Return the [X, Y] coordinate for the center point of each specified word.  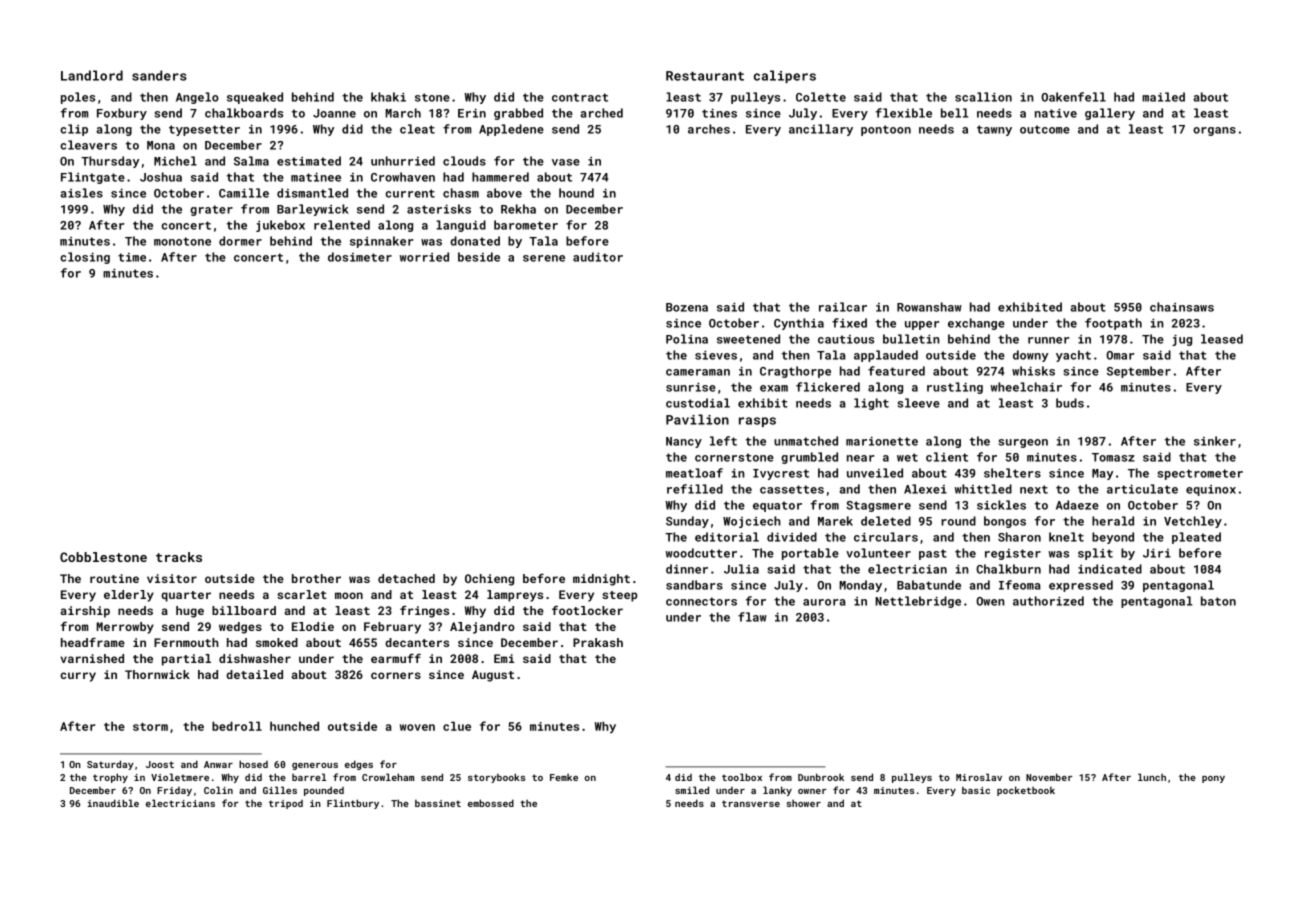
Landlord [92, 75]
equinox [1211, 490]
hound [576, 193]
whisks [1033, 371]
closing [85, 258]
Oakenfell [1073, 97]
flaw [752, 617]
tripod [286, 804]
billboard [244, 610]
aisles [81, 193]
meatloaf [694, 473]
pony [1213, 779]
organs [1214, 131]
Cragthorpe [795, 372]
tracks [179, 557]
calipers [785, 76]
